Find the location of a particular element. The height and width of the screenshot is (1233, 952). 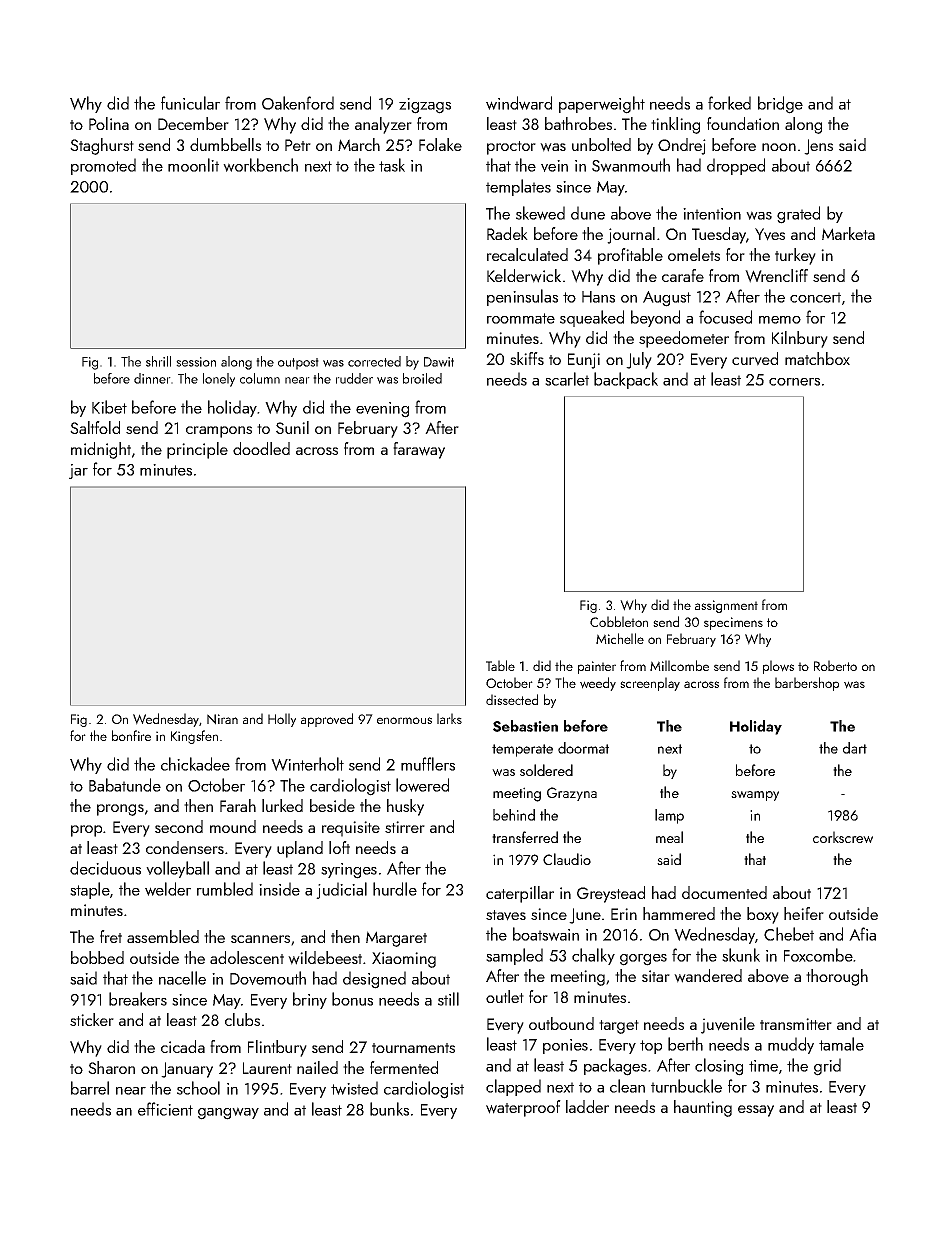

Chebet is located at coordinates (789, 934).
